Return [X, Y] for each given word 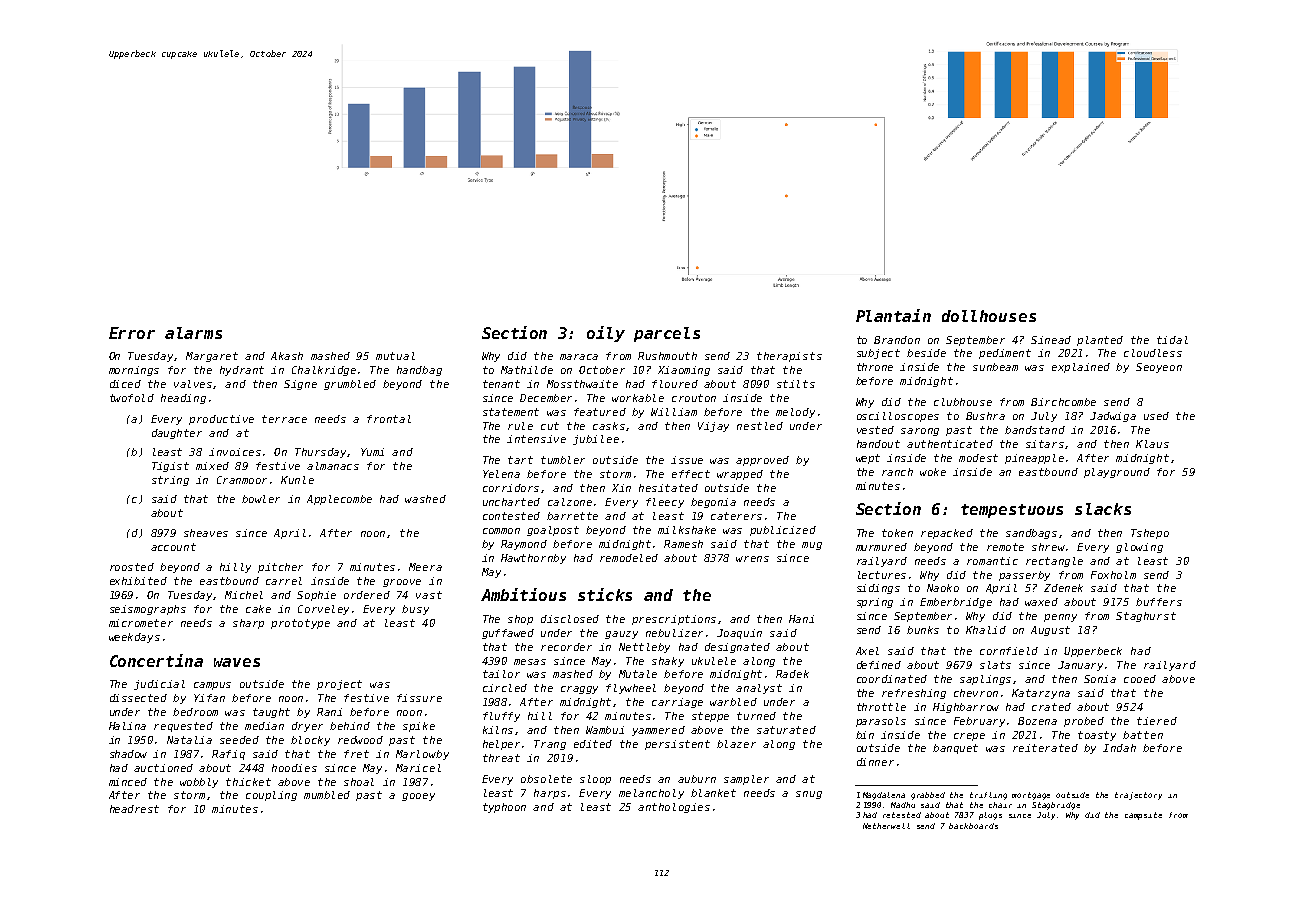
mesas [530, 662]
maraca [579, 357]
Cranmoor [242, 480]
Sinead [1051, 340]
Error [132, 333]
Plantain [893, 315]
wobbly [199, 783]
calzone [570, 502]
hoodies [294, 768]
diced [125, 384]
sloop [595, 780]
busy [415, 610]
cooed [1140, 679]
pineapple [1034, 459]
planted [1100, 341]
